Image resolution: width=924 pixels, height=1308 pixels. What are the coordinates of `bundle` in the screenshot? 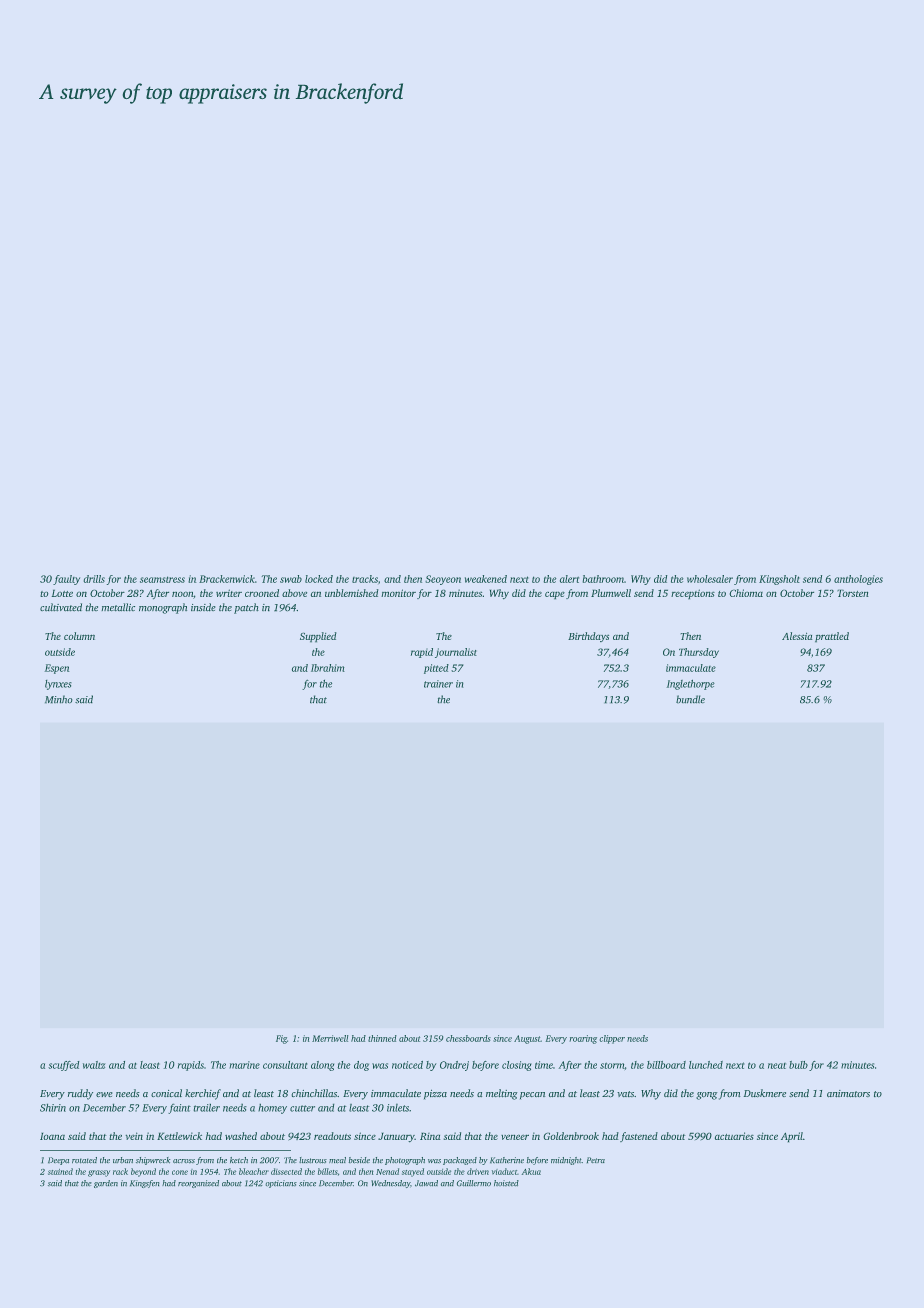 It's located at (690, 699).
